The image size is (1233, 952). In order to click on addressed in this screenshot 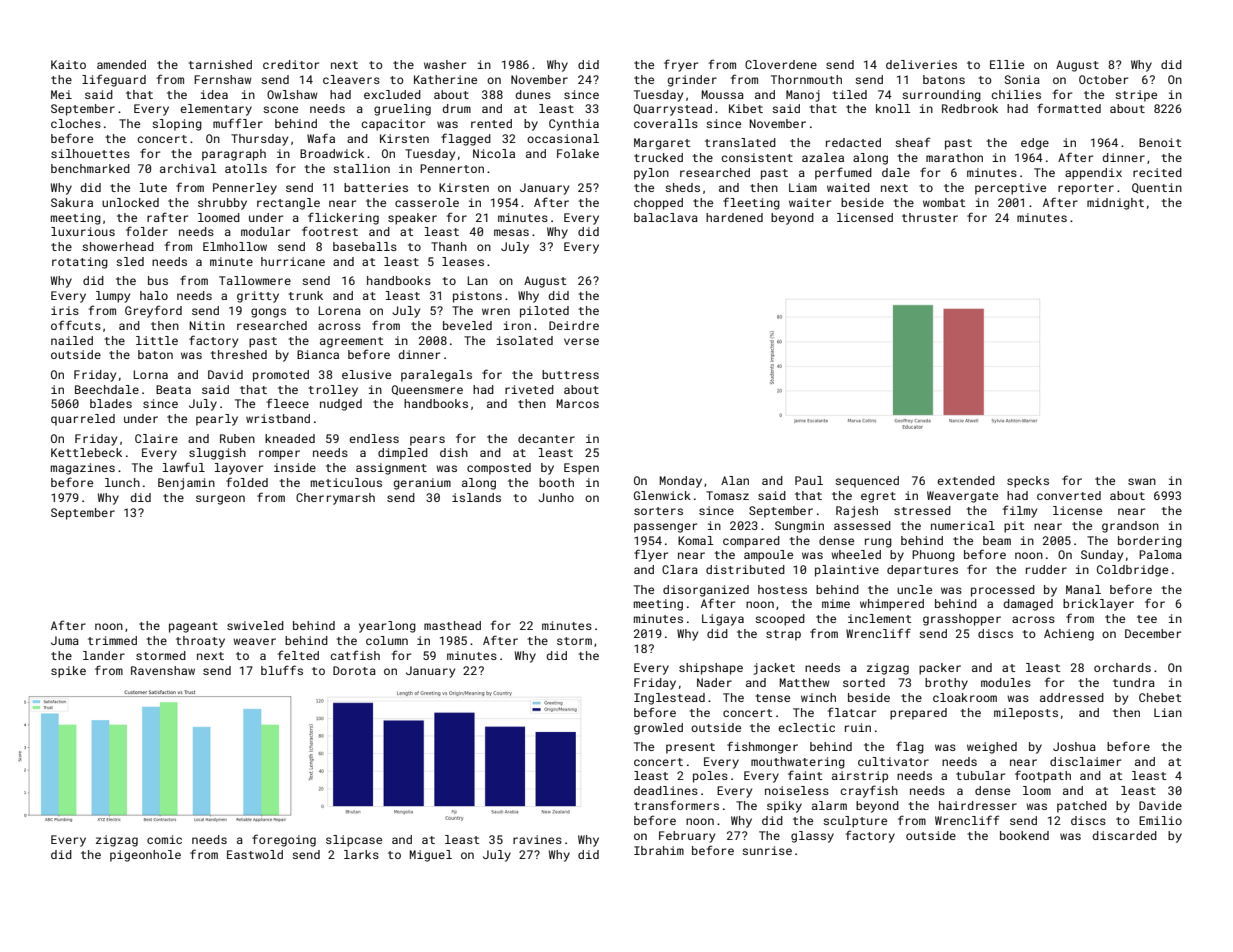, I will do `click(1072, 697)`.
